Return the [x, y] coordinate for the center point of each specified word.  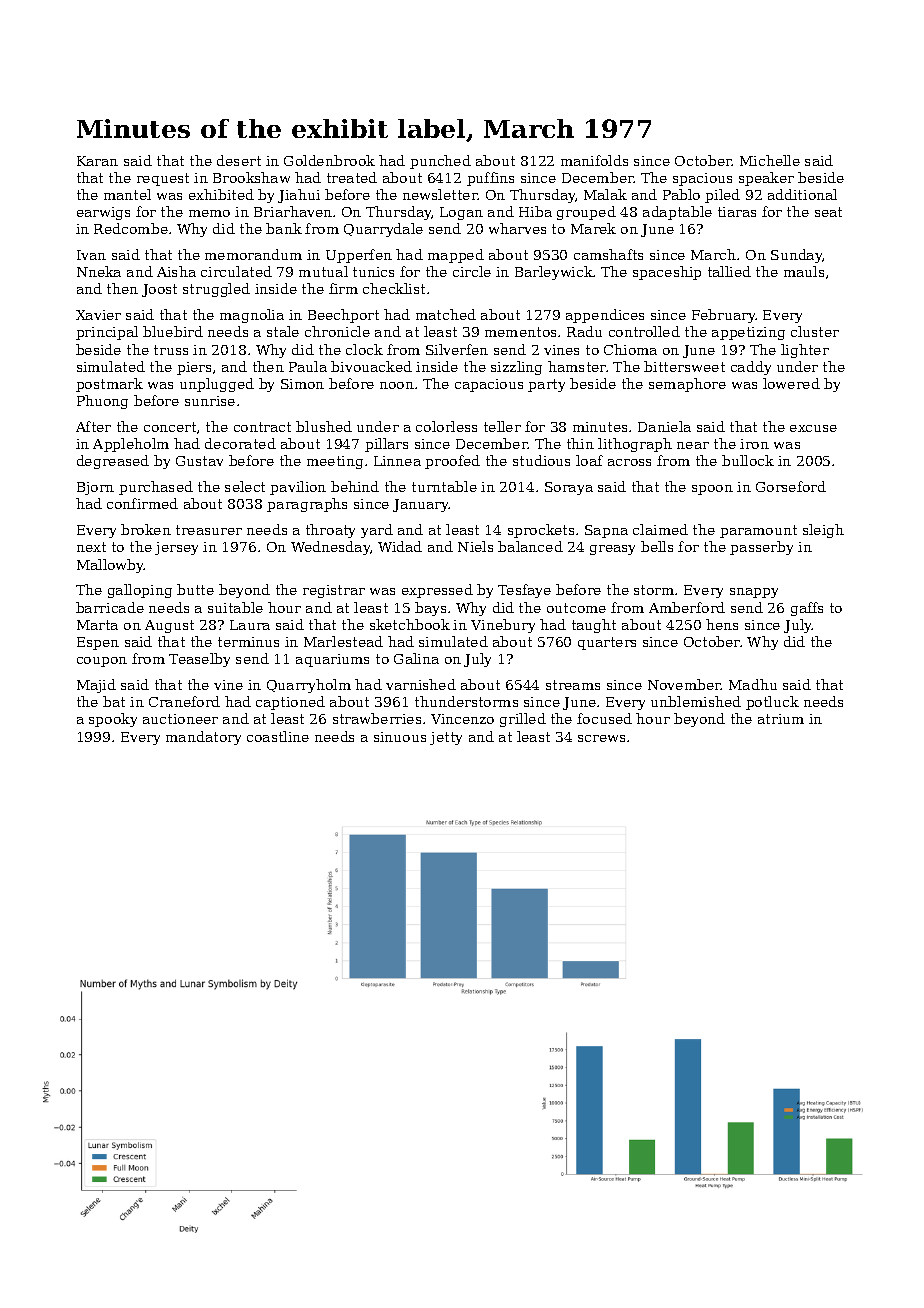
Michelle [770, 160]
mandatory [203, 738]
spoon [712, 490]
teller [502, 426]
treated [352, 177]
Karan [97, 161]
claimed [660, 529]
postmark [109, 385]
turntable [444, 486]
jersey [176, 548]
